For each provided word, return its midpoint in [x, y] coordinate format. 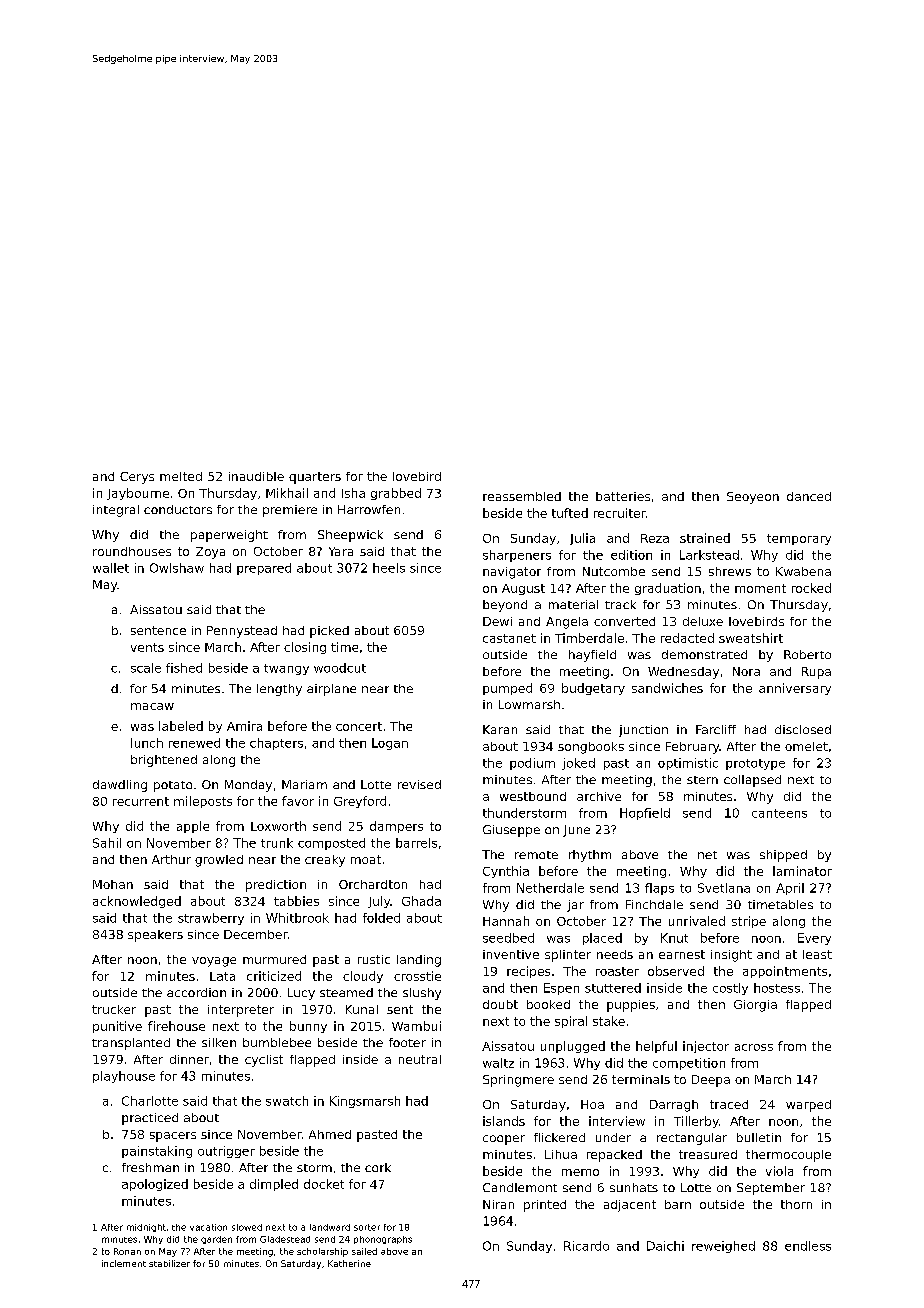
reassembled [522, 496]
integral [116, 511]
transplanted [131, 1044]
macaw [152, 706]
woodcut [340, 668]
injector [706, 1047]
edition [631, 555]
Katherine [349, 1263]
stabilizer [169, 1263]
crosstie [417, 976]
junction [643, 731]
